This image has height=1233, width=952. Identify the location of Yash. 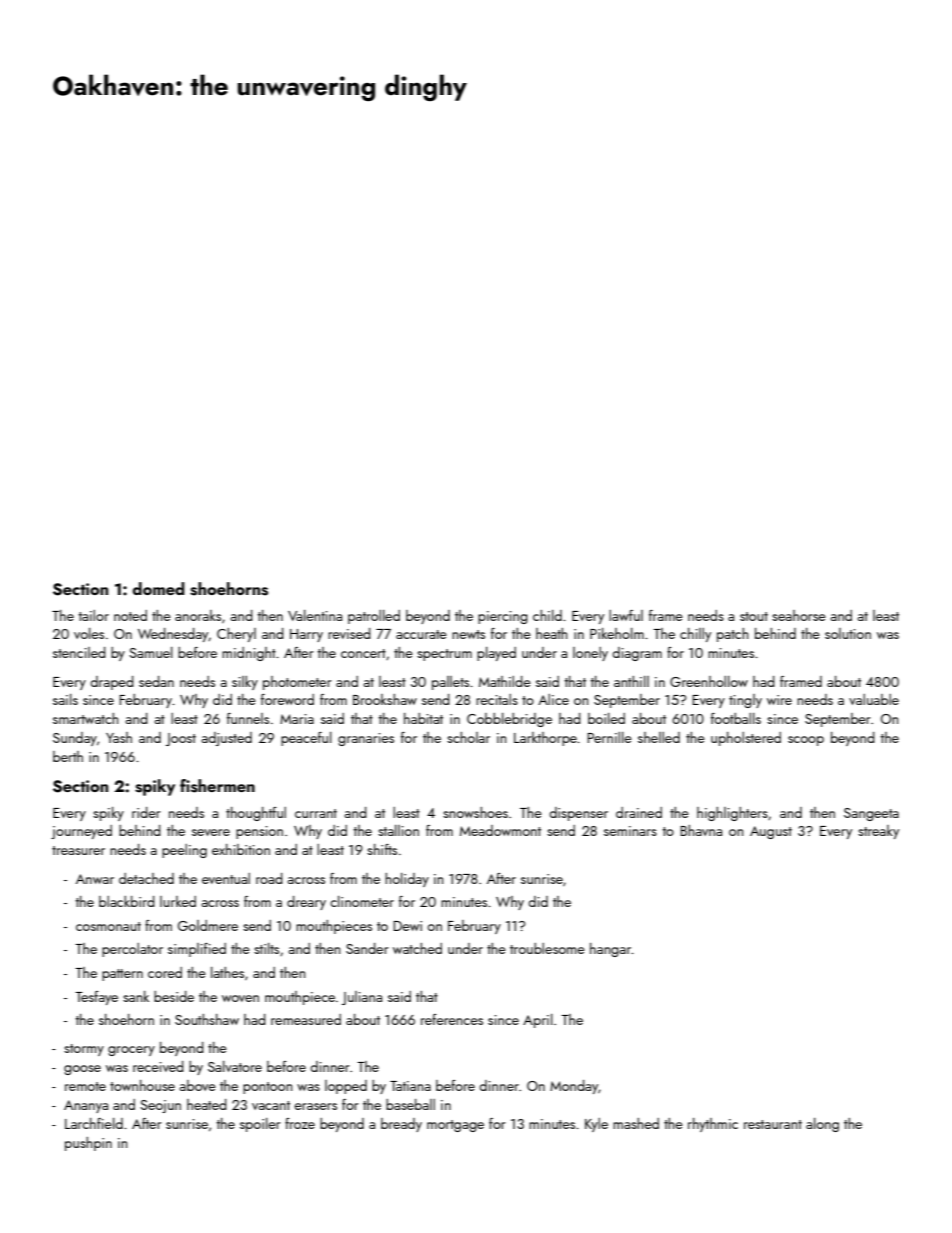
(119, 737).
